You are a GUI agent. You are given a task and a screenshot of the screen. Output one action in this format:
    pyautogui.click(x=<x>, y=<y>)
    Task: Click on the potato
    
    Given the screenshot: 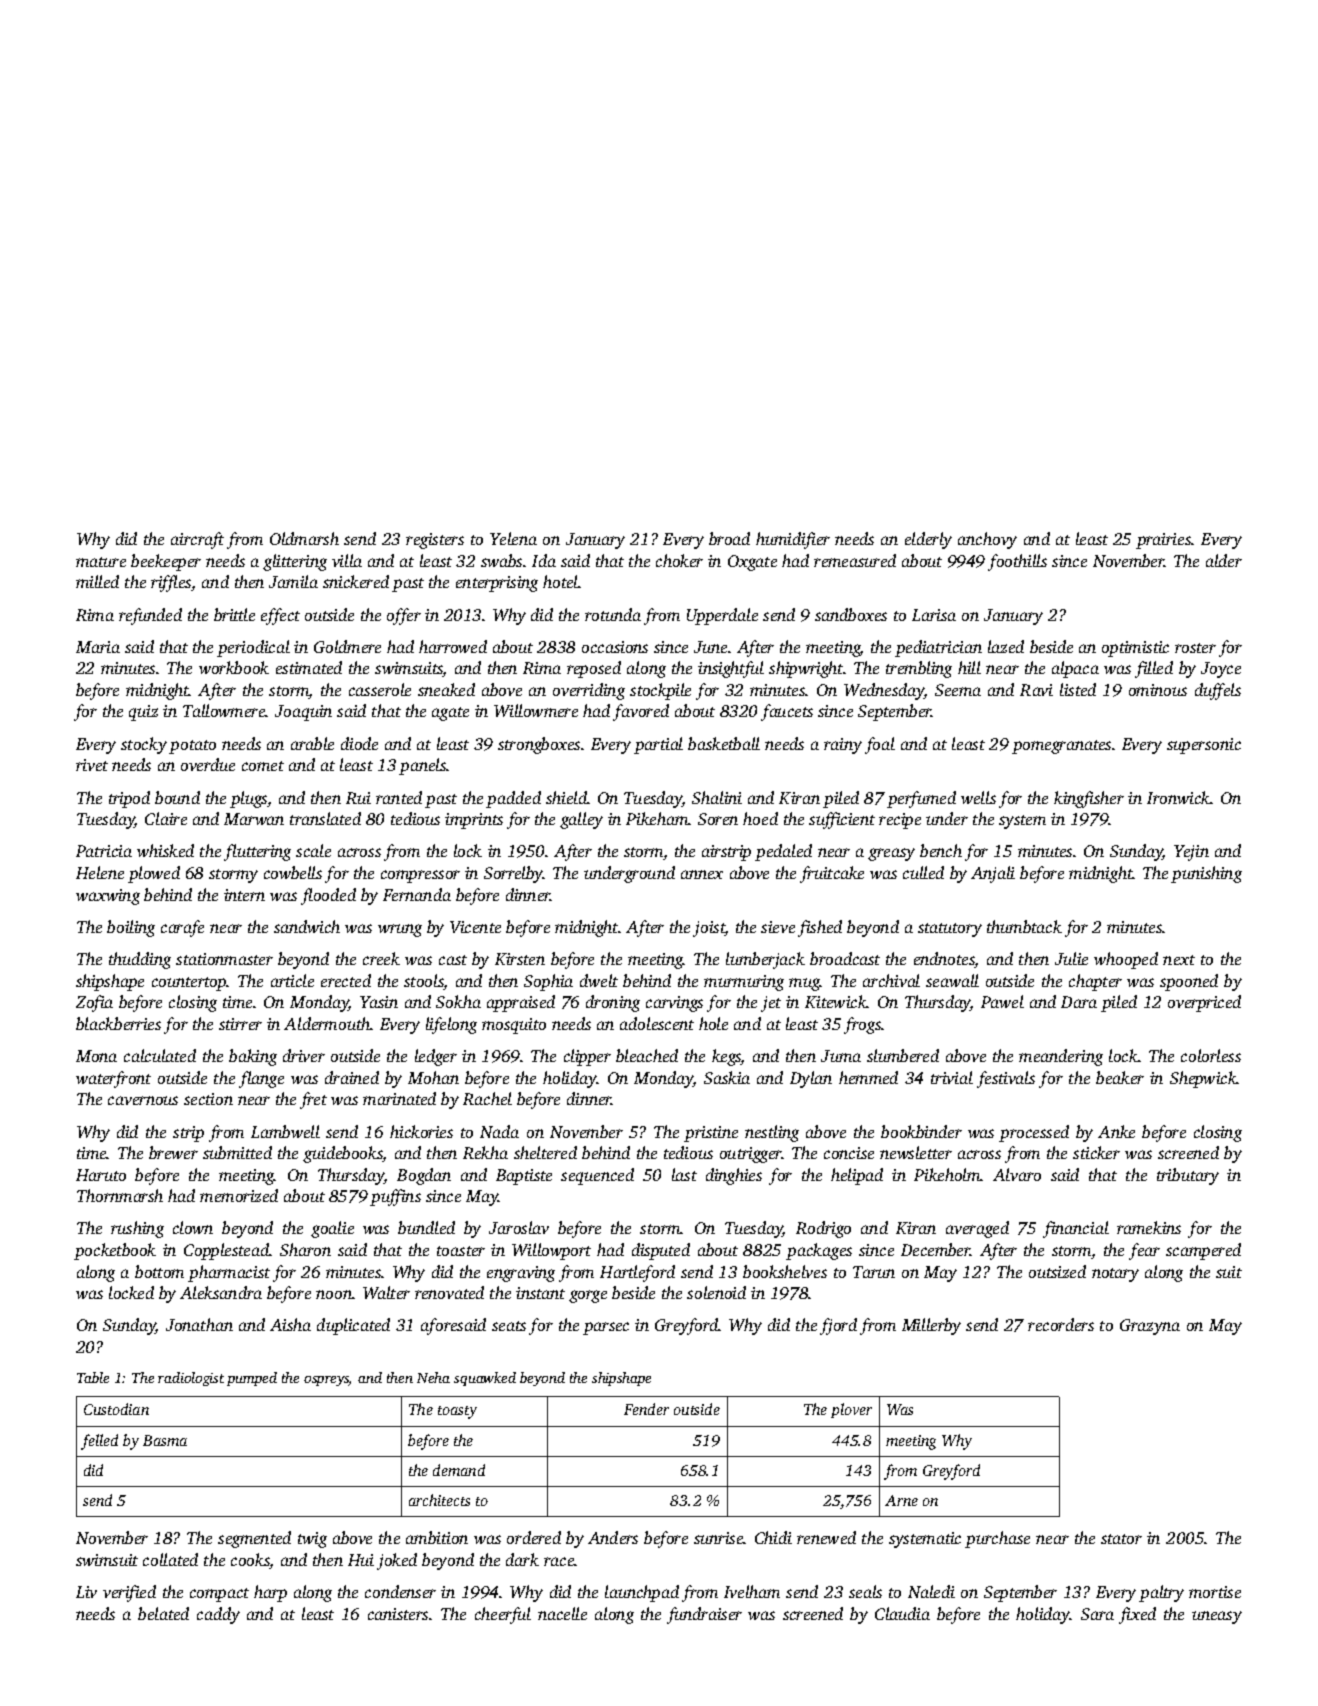 What is the action you would take?
    pyautogui.click(x=192, y=747)
